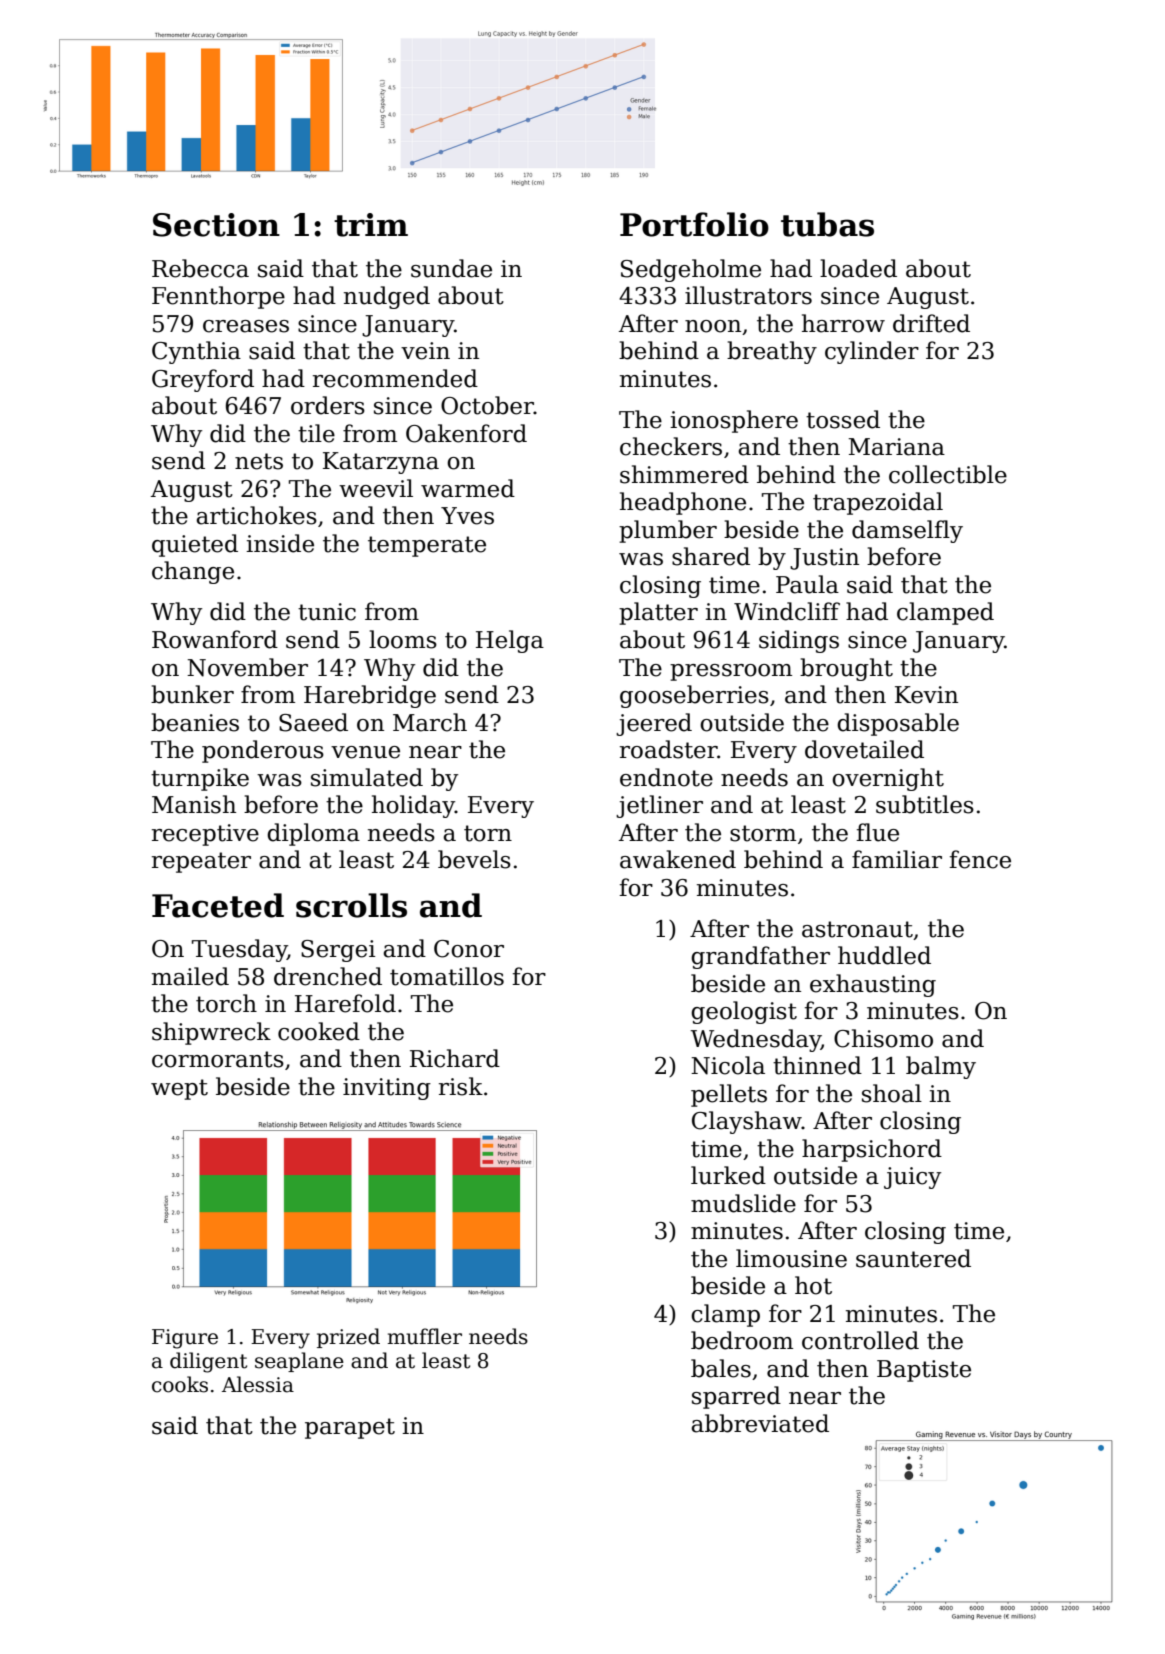 The image size is (1165, 1654). I want to click on abbreviated, so click(760, 1423).
